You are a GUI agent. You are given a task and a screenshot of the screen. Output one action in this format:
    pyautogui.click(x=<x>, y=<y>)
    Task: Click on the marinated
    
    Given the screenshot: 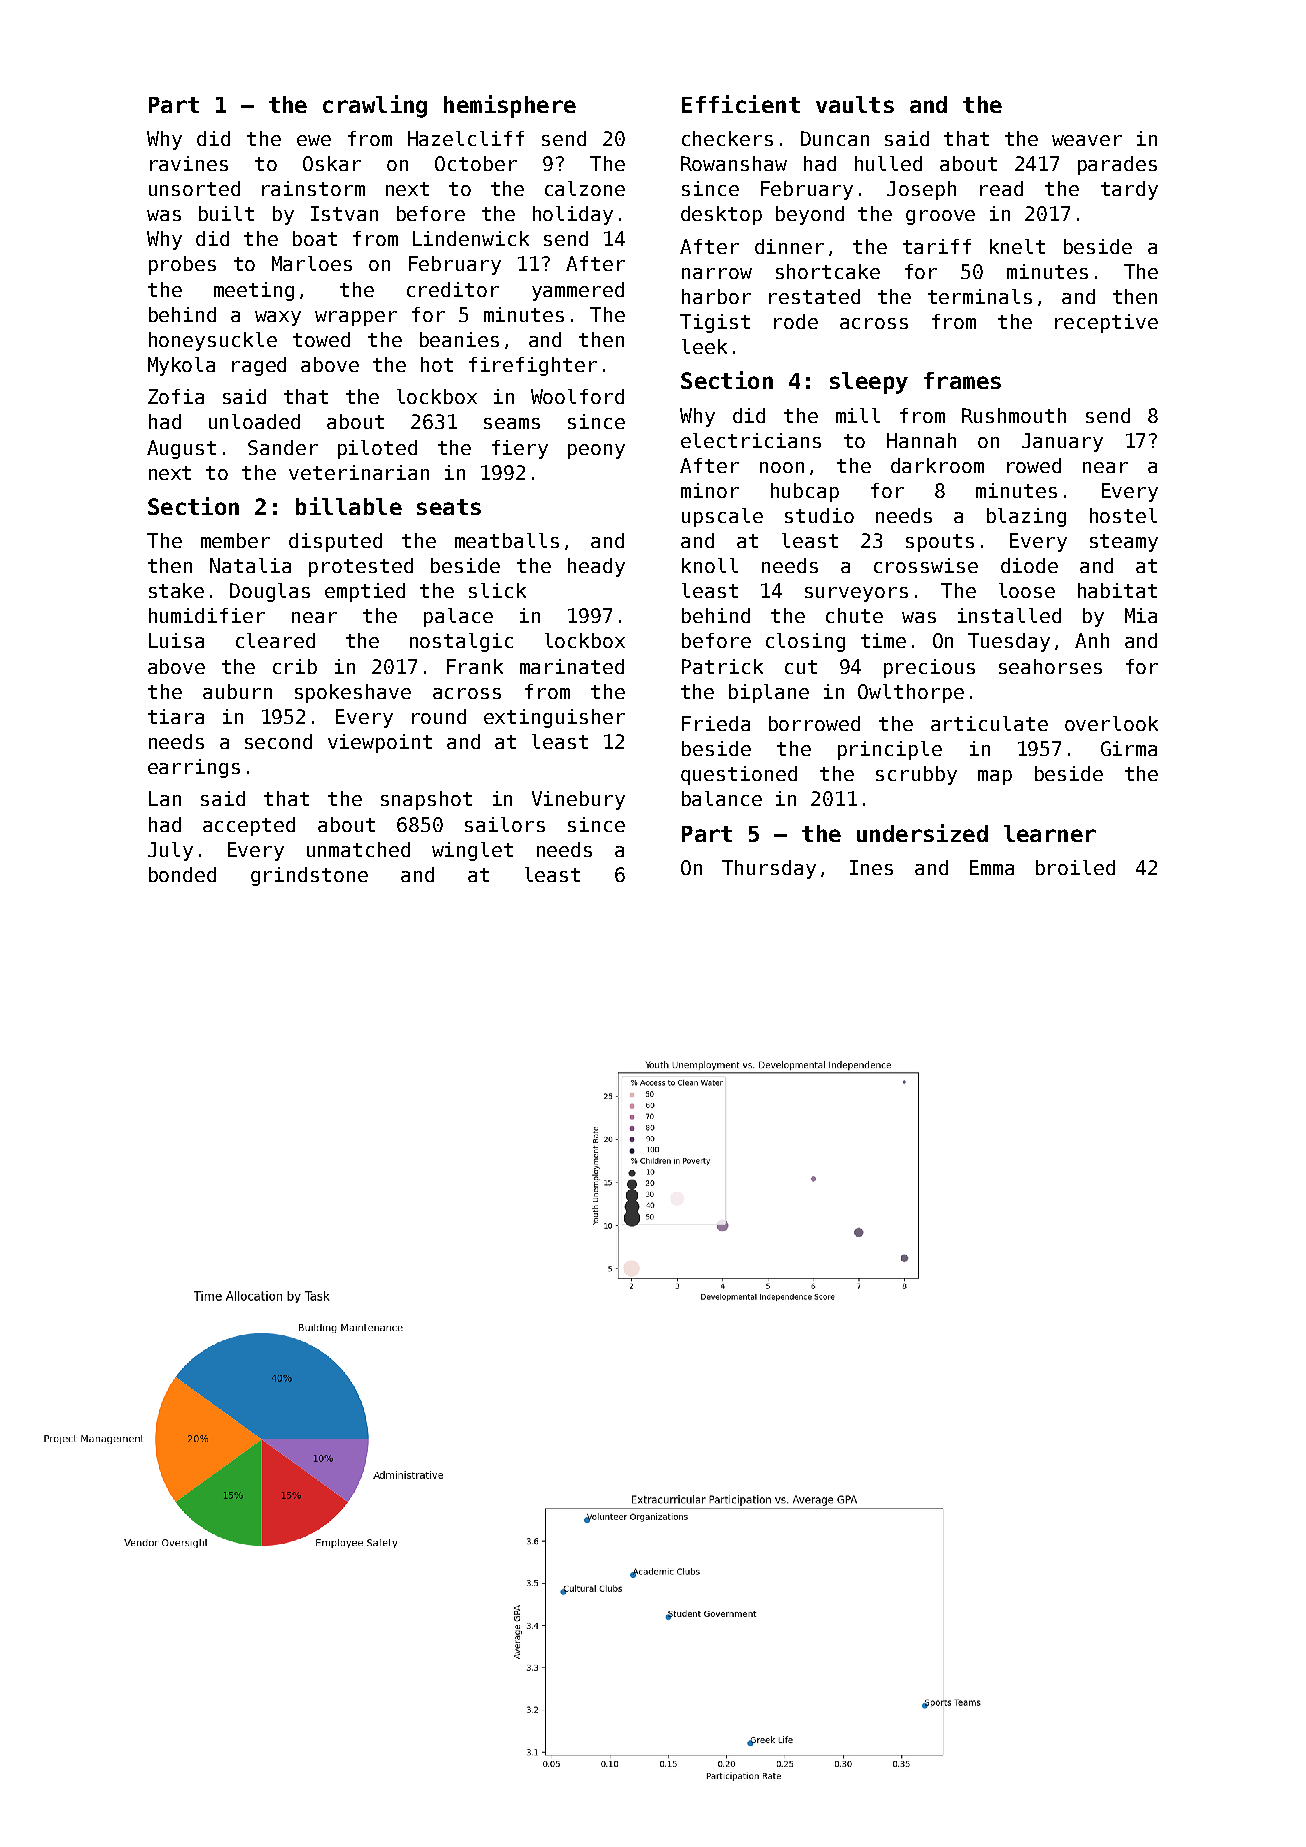 What is the action you would take?
    pyautogui.click(x=572, y=666)
